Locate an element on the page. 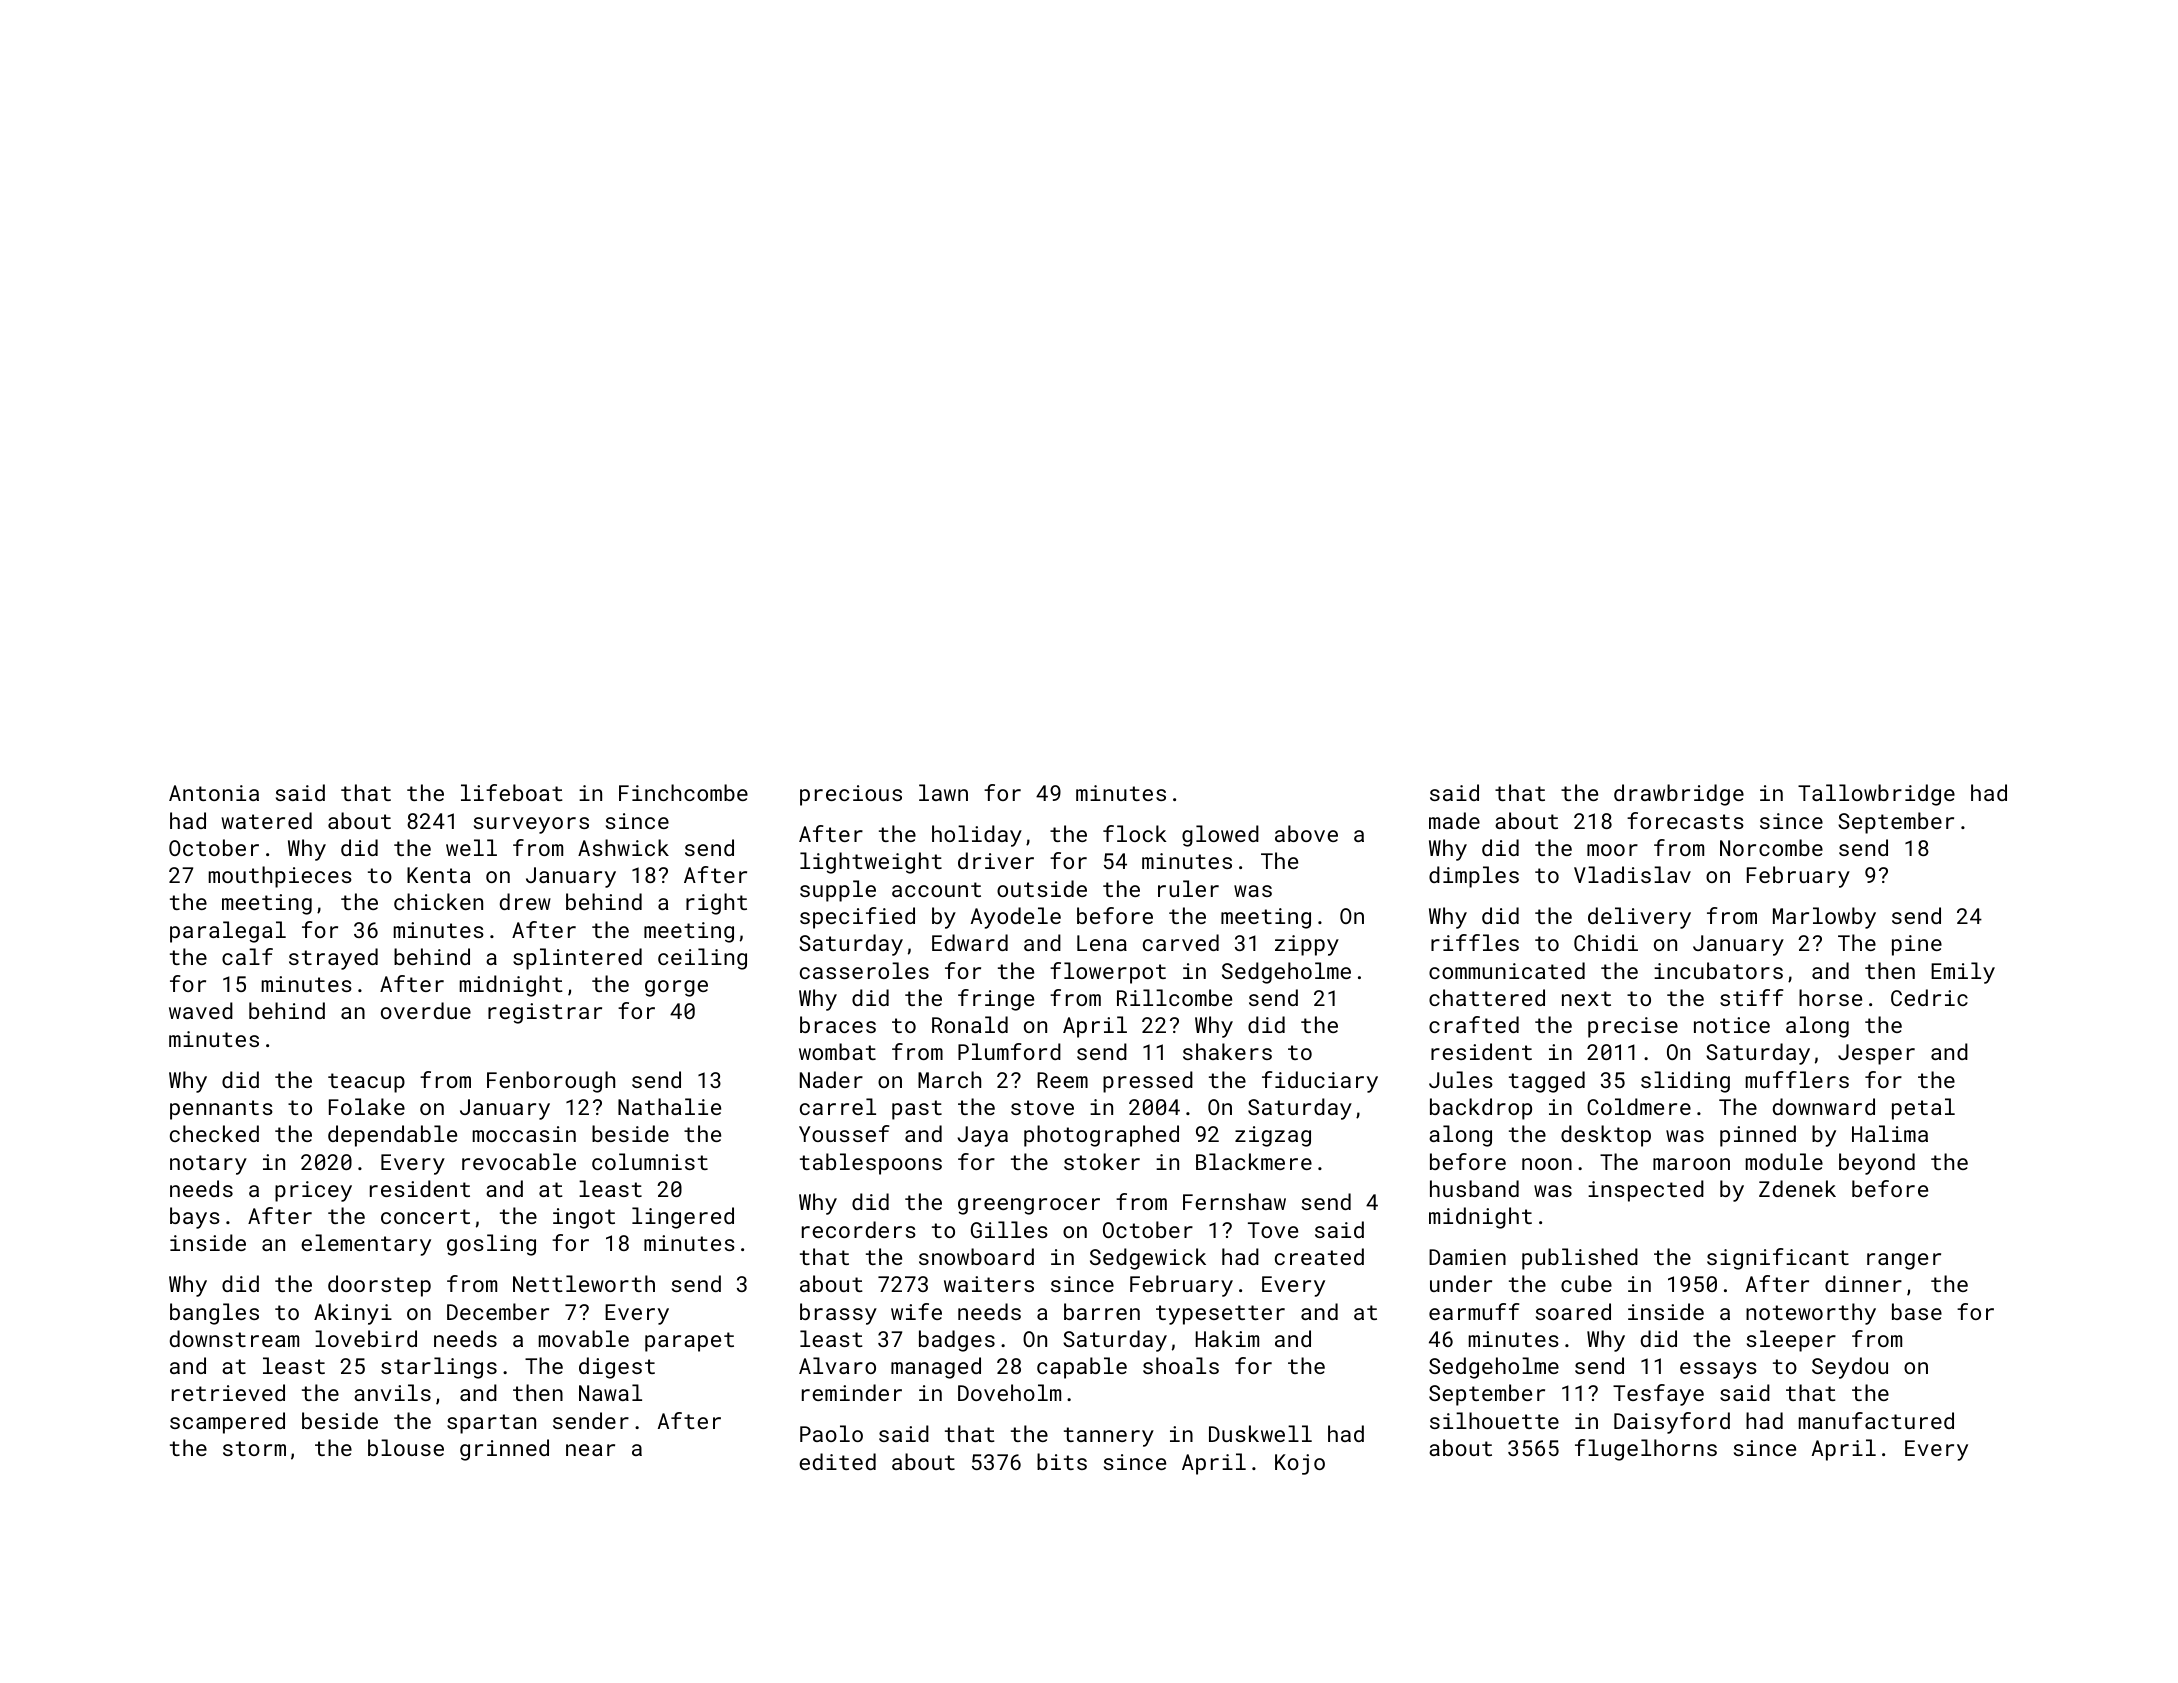  drawbridge is located at coordinates (1679, 795).
